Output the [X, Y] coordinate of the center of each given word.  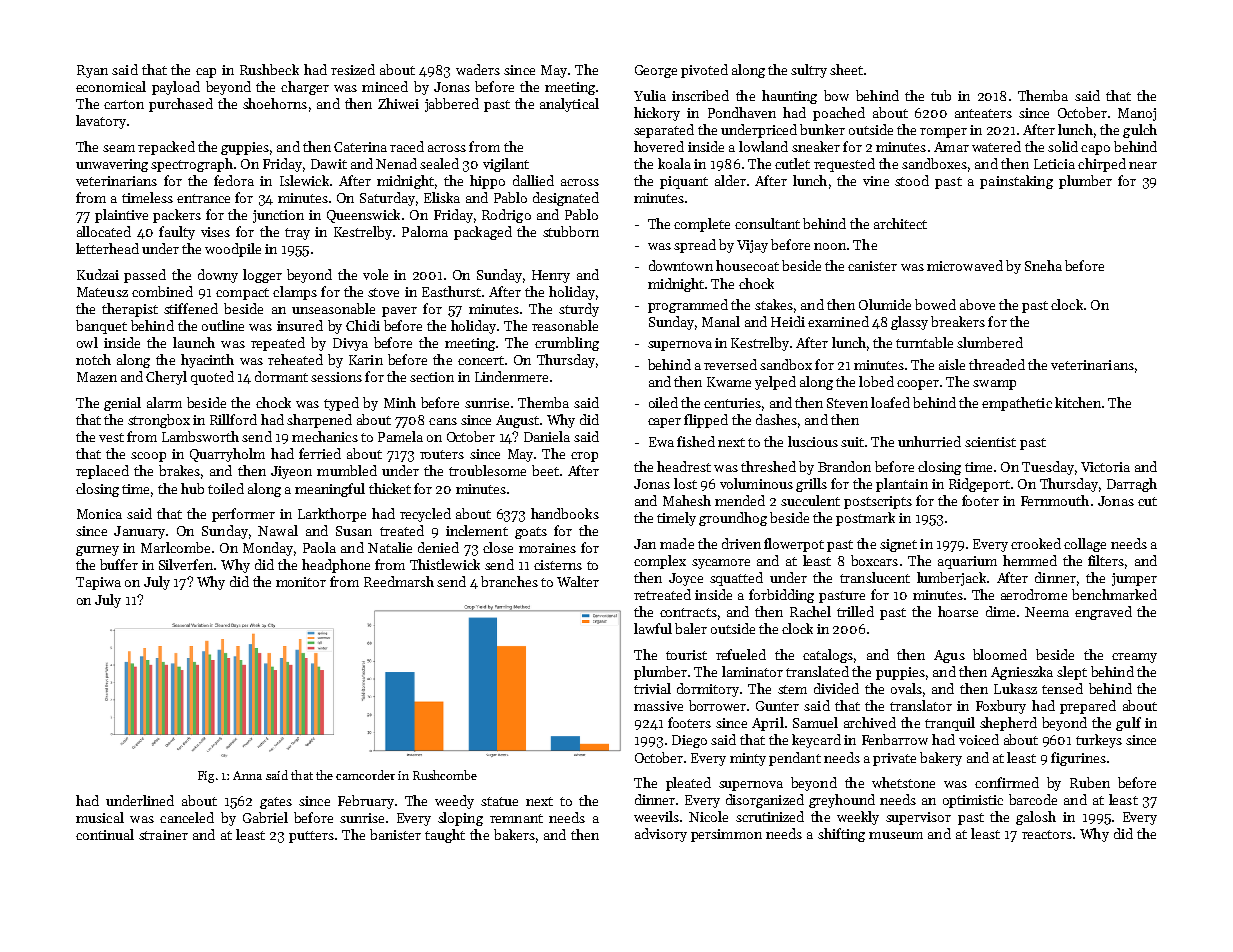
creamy [1134, 658]
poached [839, 114]
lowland [763, 146]
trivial [652, 688]
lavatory [101, 122]
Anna [247, 775]
